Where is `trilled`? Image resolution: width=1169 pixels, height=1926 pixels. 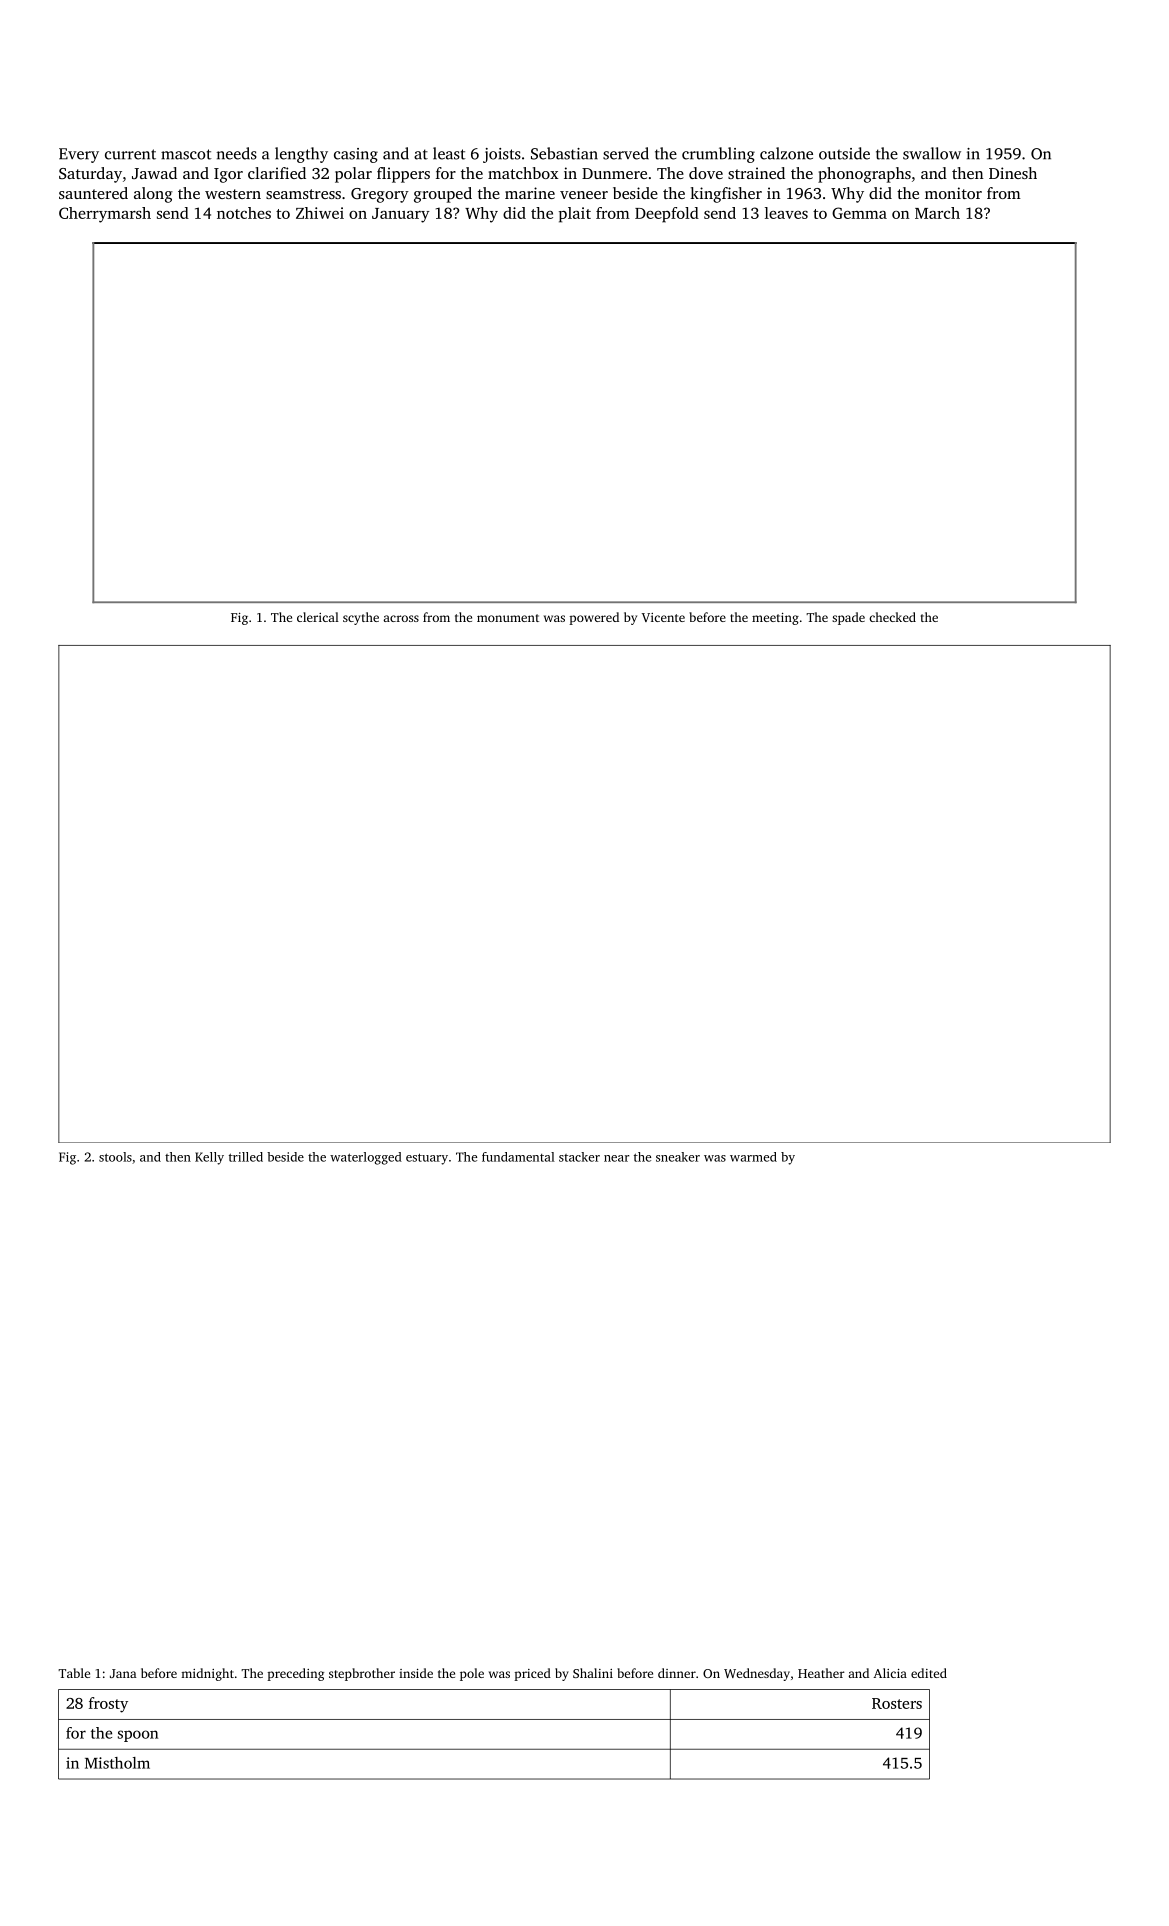 trilled is located at coordinates (246, 1157).
